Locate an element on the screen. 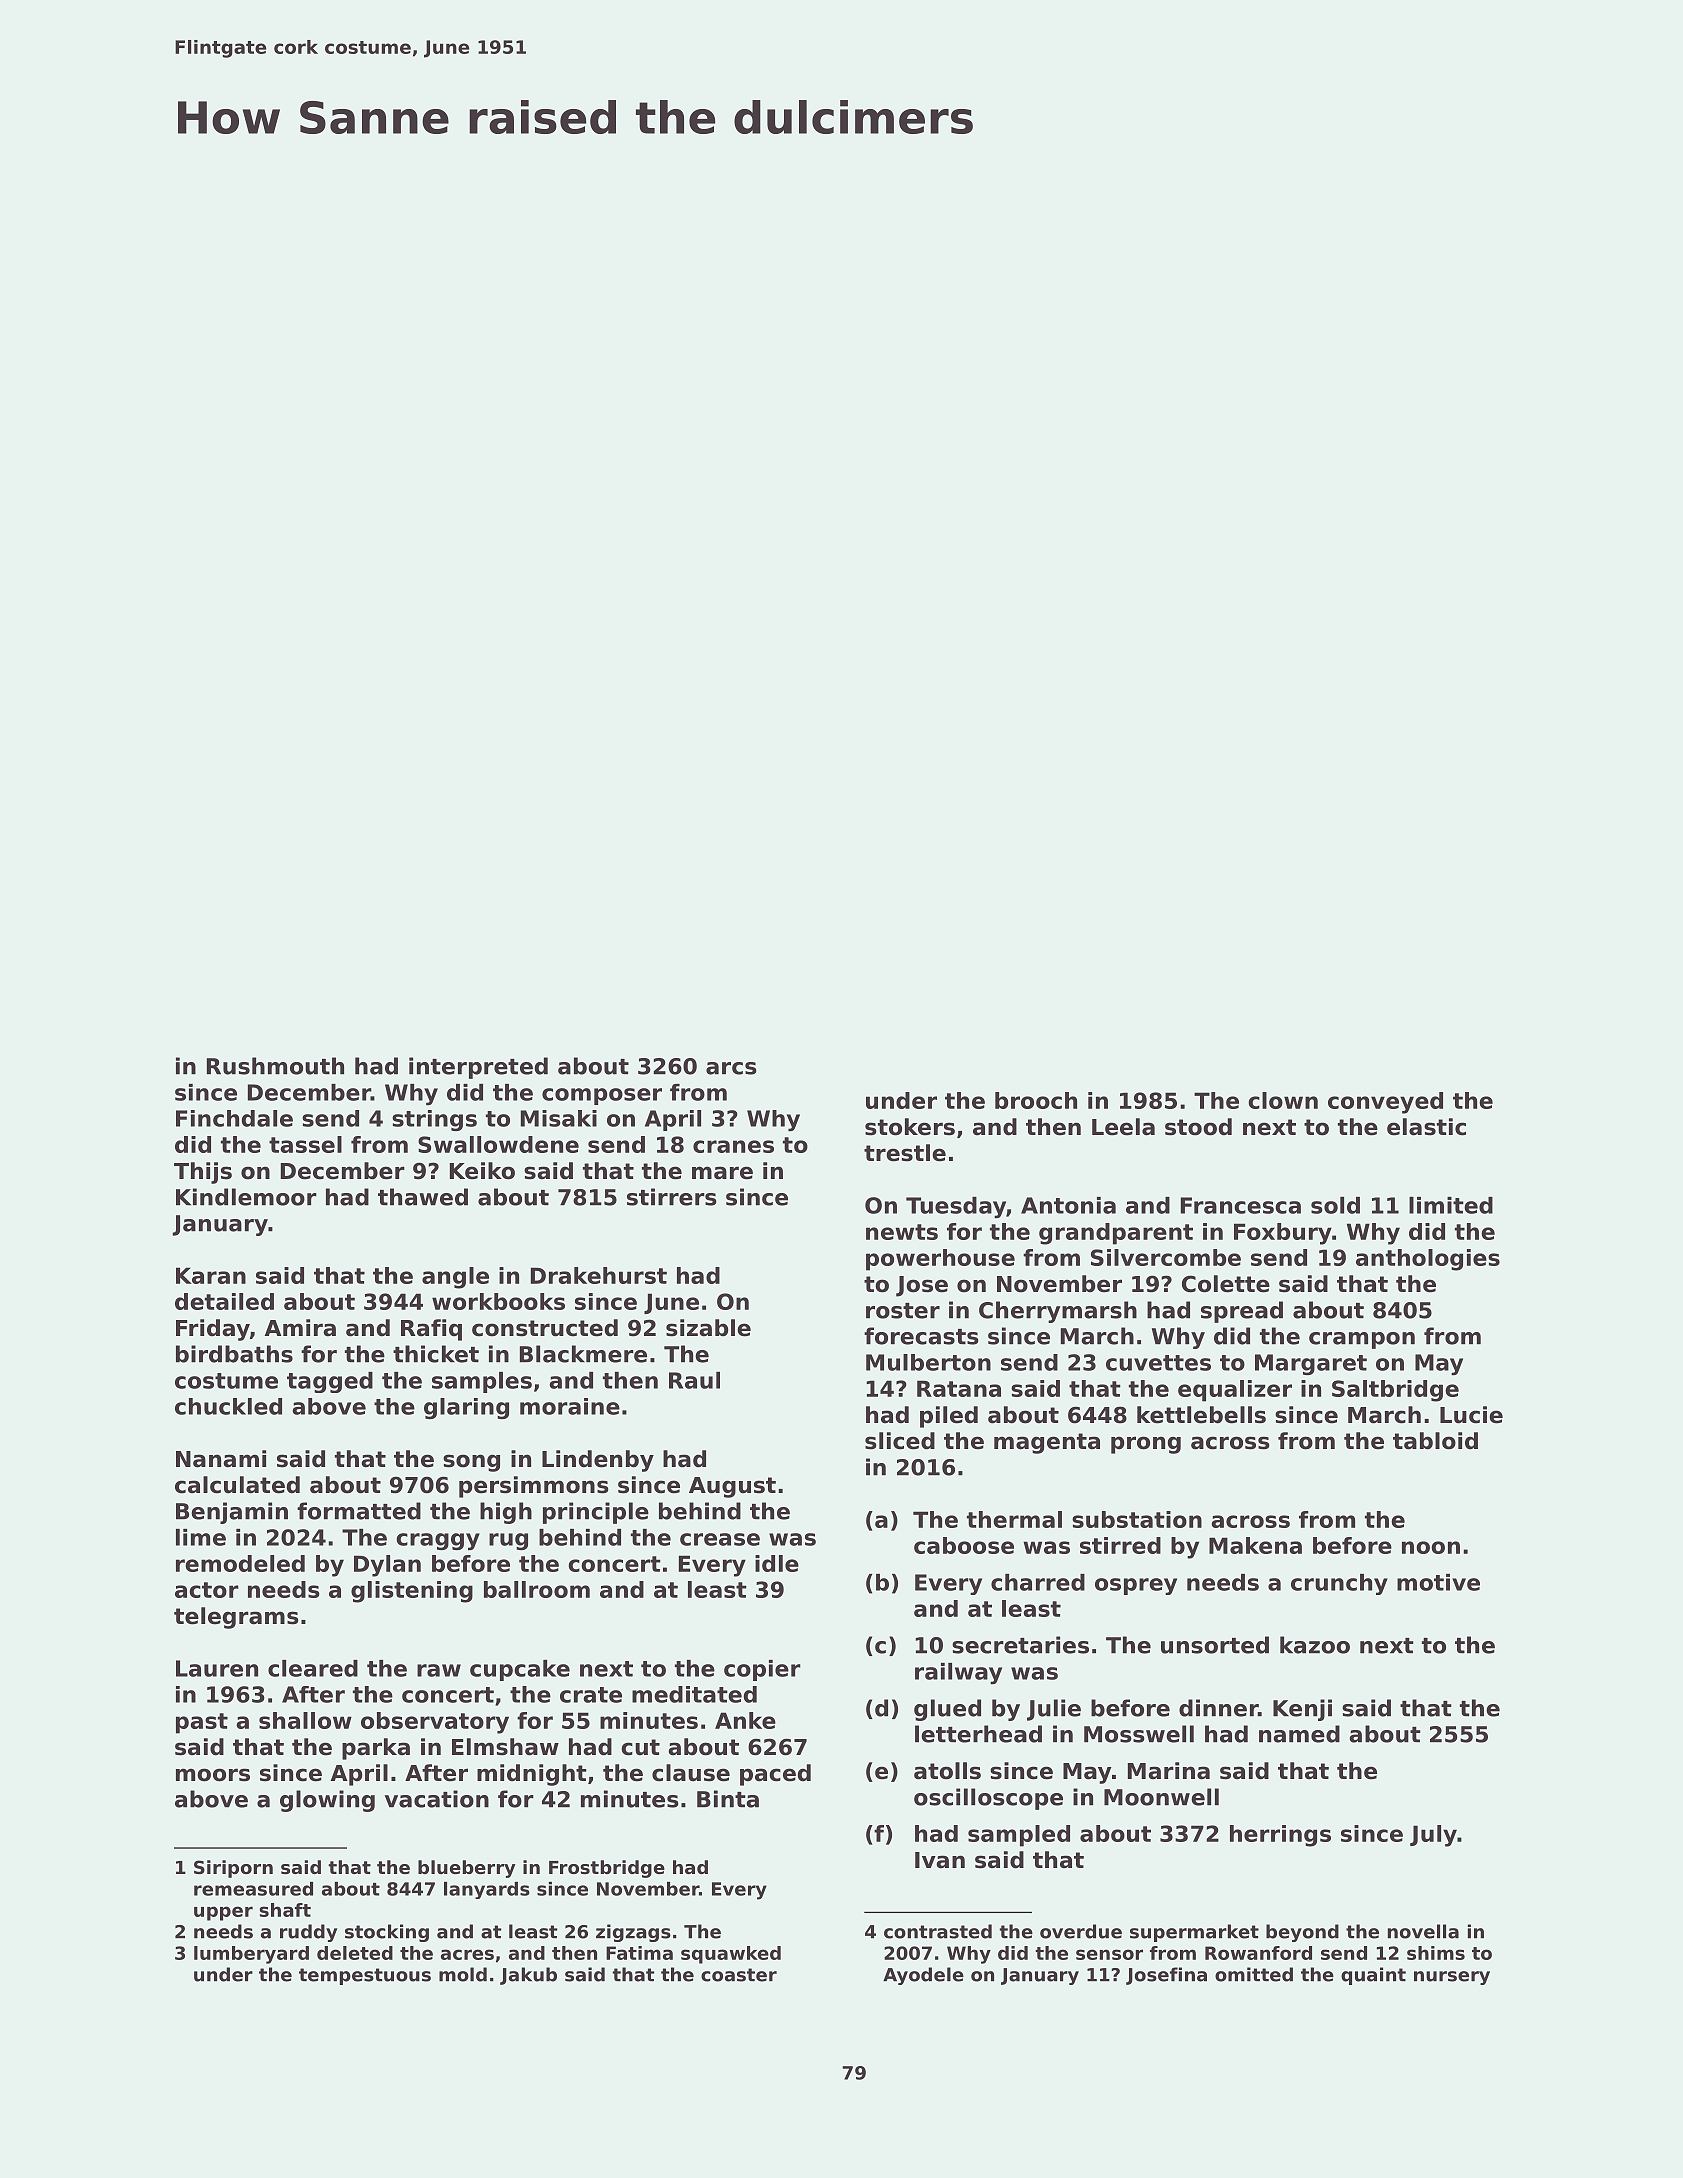  stood is located at coordinates (1198, 1127).
